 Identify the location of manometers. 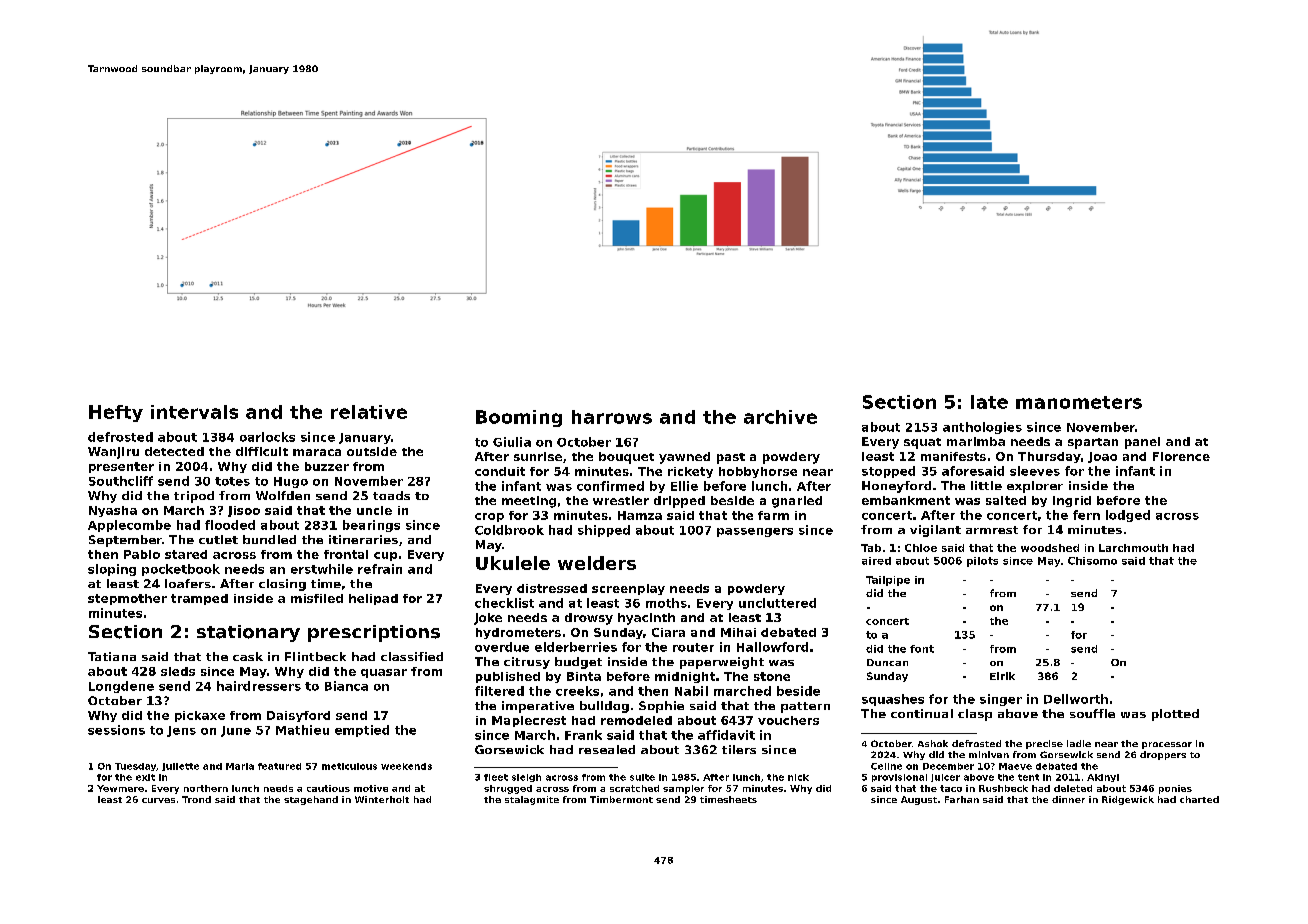
(1079, 402).
